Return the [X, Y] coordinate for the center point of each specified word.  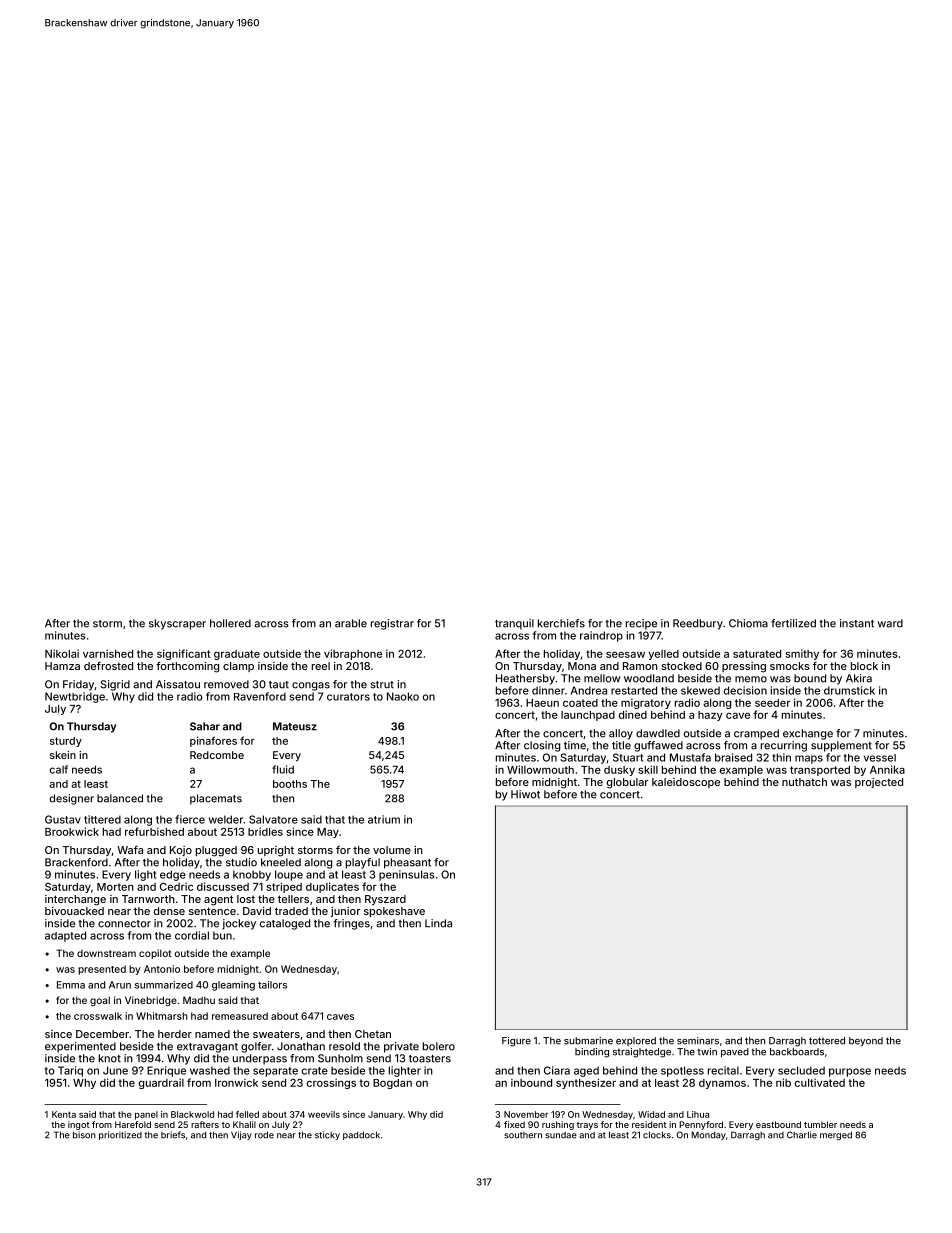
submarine [588, 1041]
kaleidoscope [686, 783]
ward [890, 623]
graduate [237, 655]
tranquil [514, 624]
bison [84, 1135]
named [212, 1034]
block [864, 666]
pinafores [213, 741]
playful [363, 863]
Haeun [542, 703]
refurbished [154, 831]
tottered [827, 1041]
